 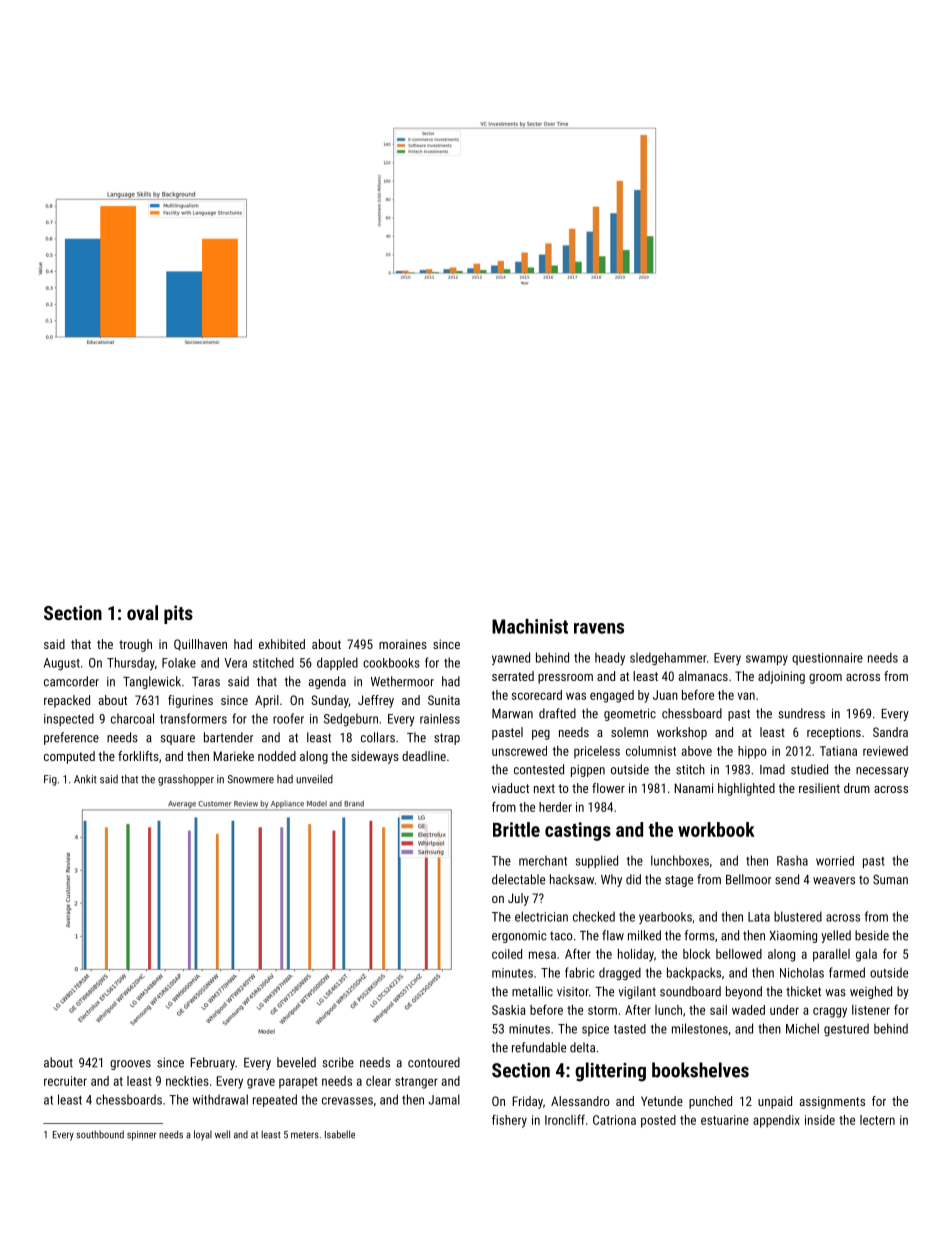 I want to click on Ankit, so click(x=85, y=779).
